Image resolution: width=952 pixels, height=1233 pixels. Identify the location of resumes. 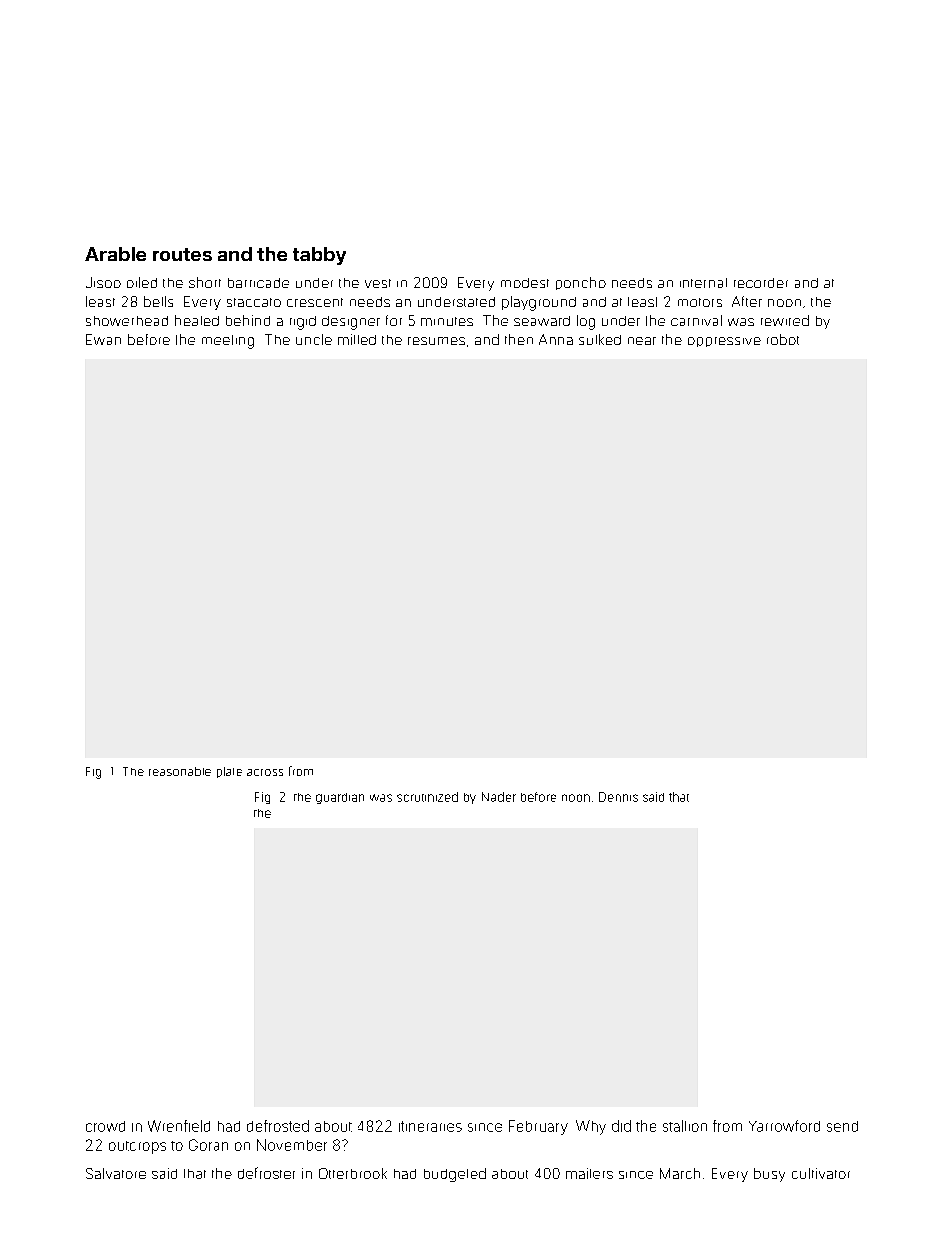
(436, 341).
